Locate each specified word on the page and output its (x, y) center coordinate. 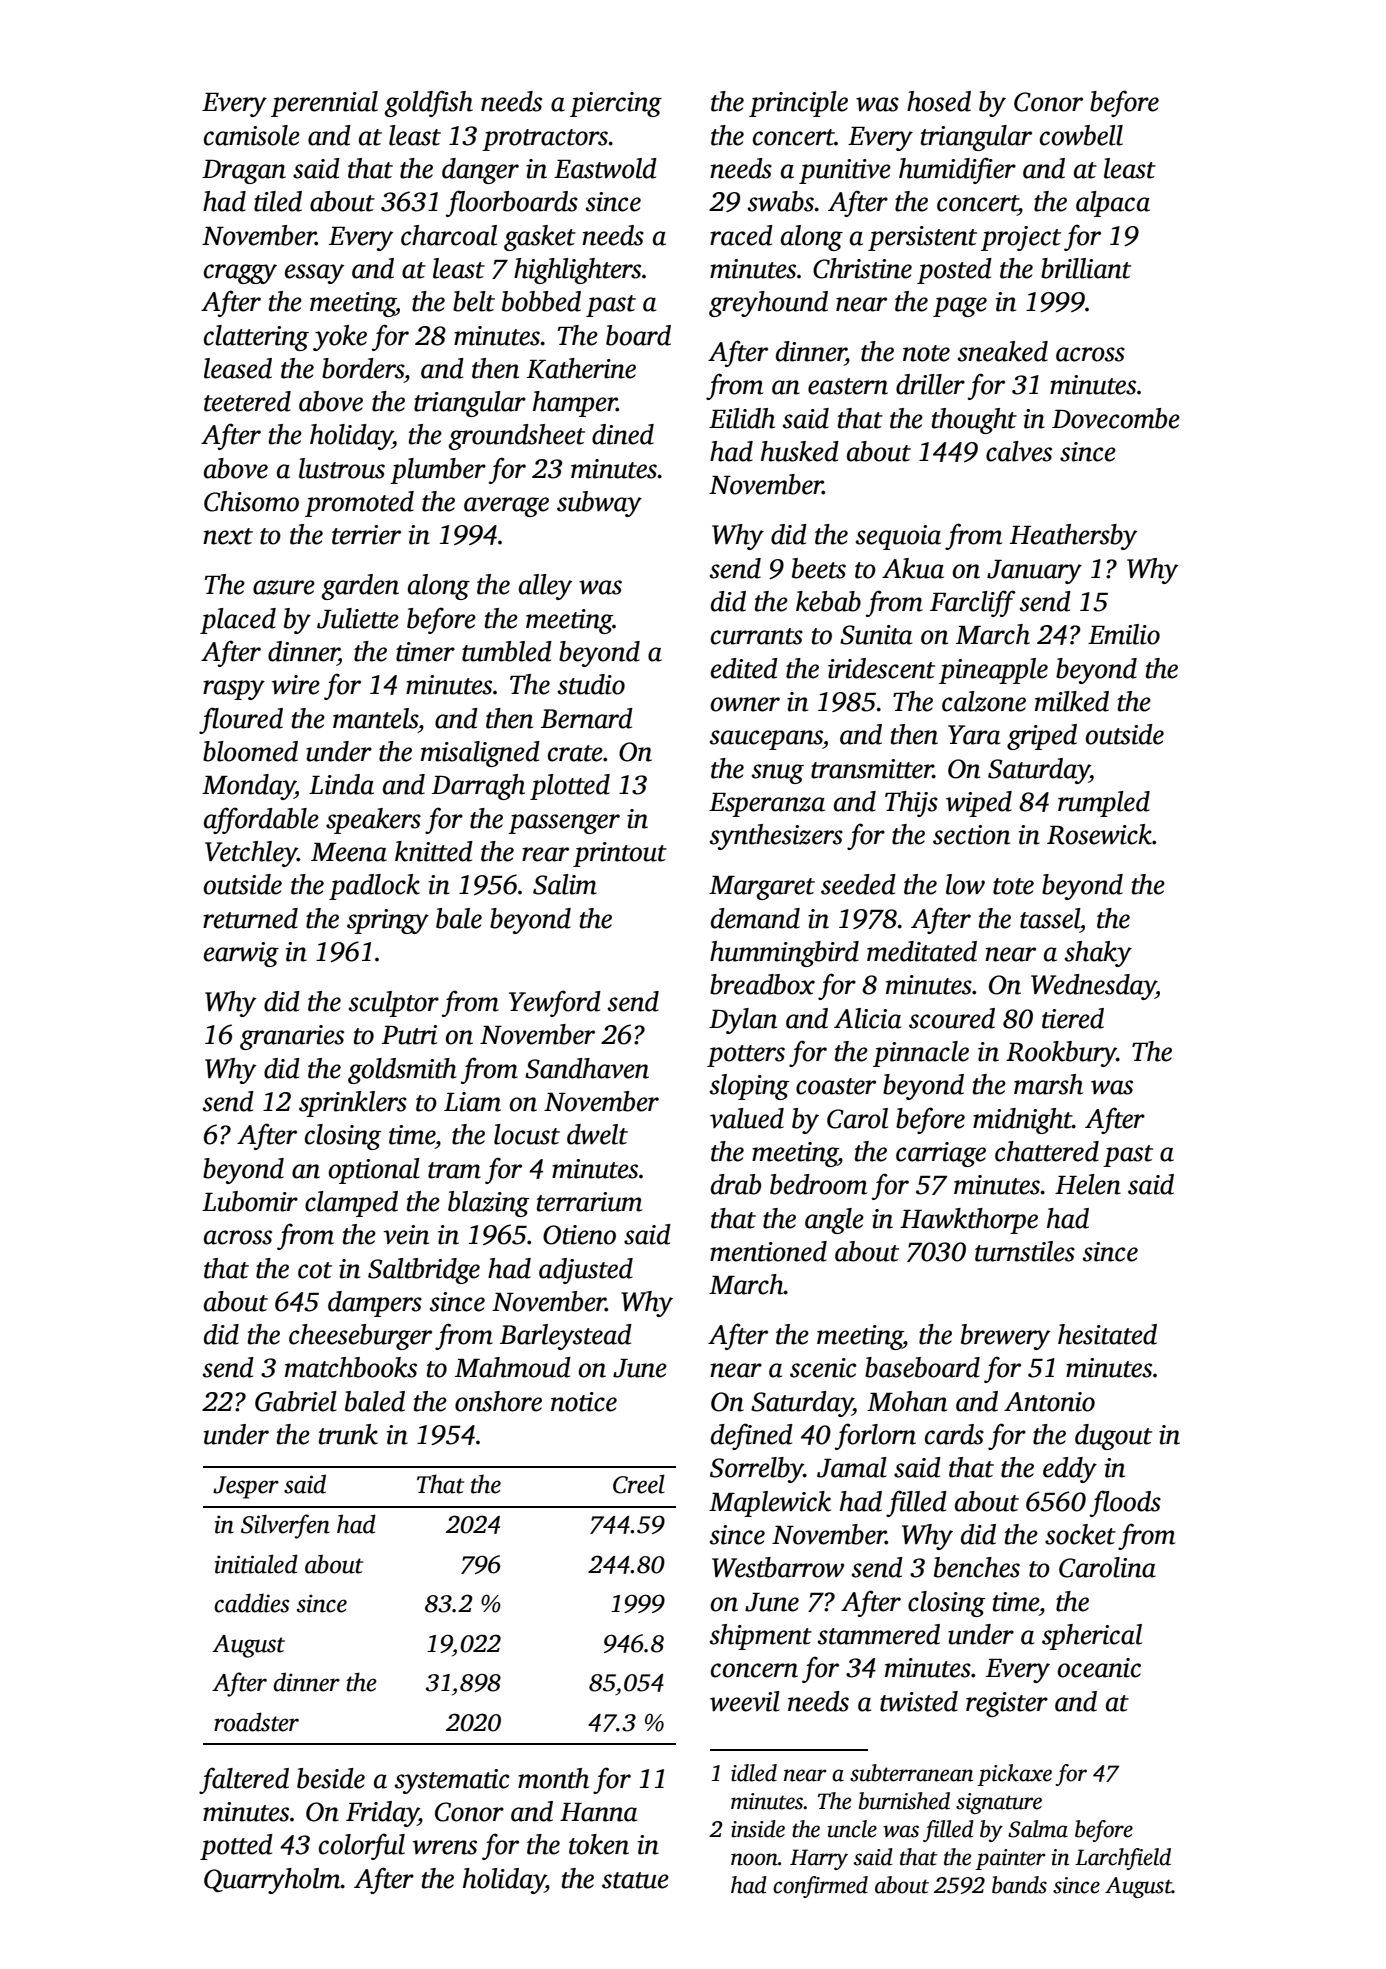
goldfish (429, 103)
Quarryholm (272, 1881)
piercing (616, 104)
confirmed (820, 1887)
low (965, 884)
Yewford (555, 1003)
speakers (373, 821)
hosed (939, 101)
